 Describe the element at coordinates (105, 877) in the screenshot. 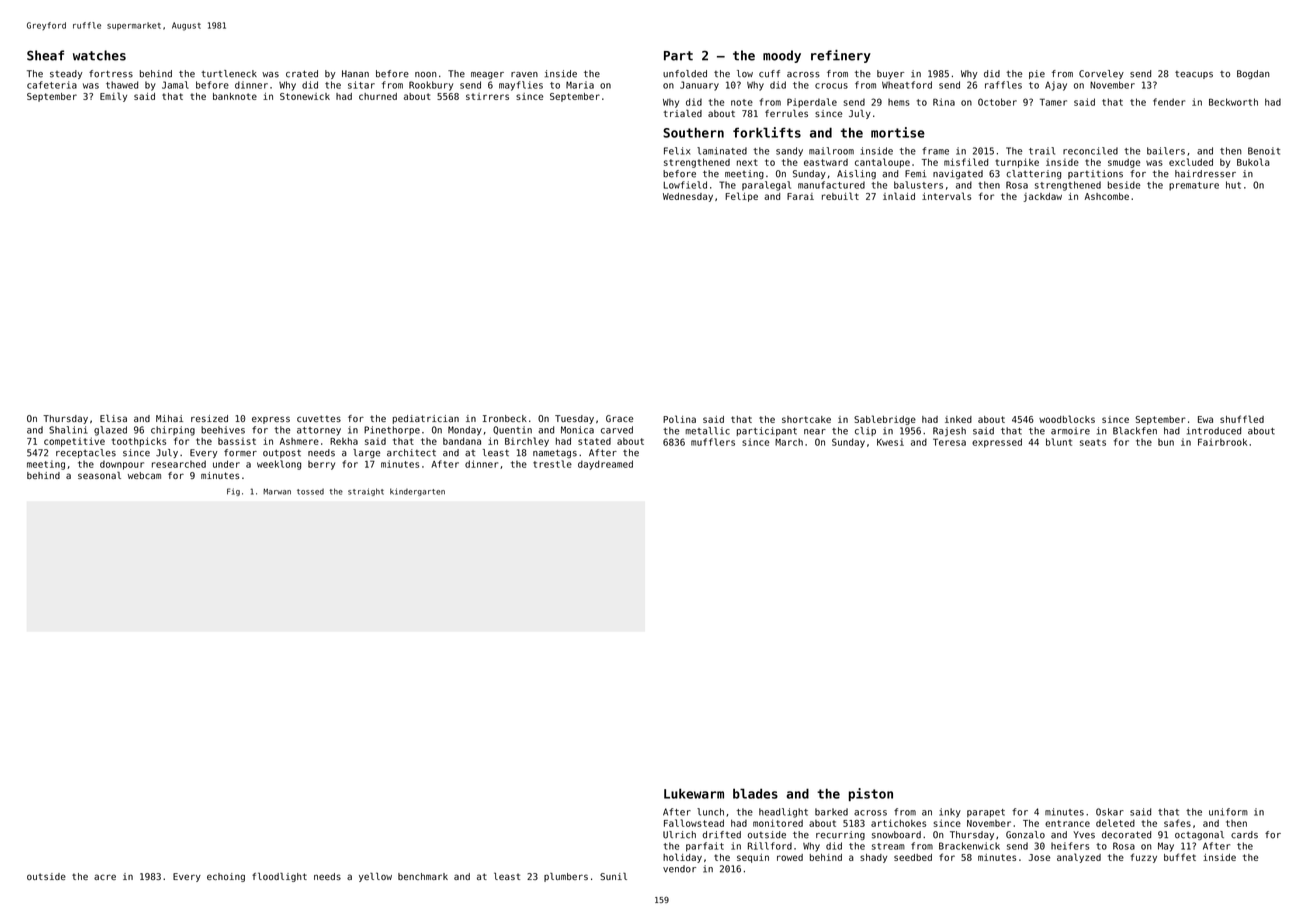

I see `acre` at that location.
